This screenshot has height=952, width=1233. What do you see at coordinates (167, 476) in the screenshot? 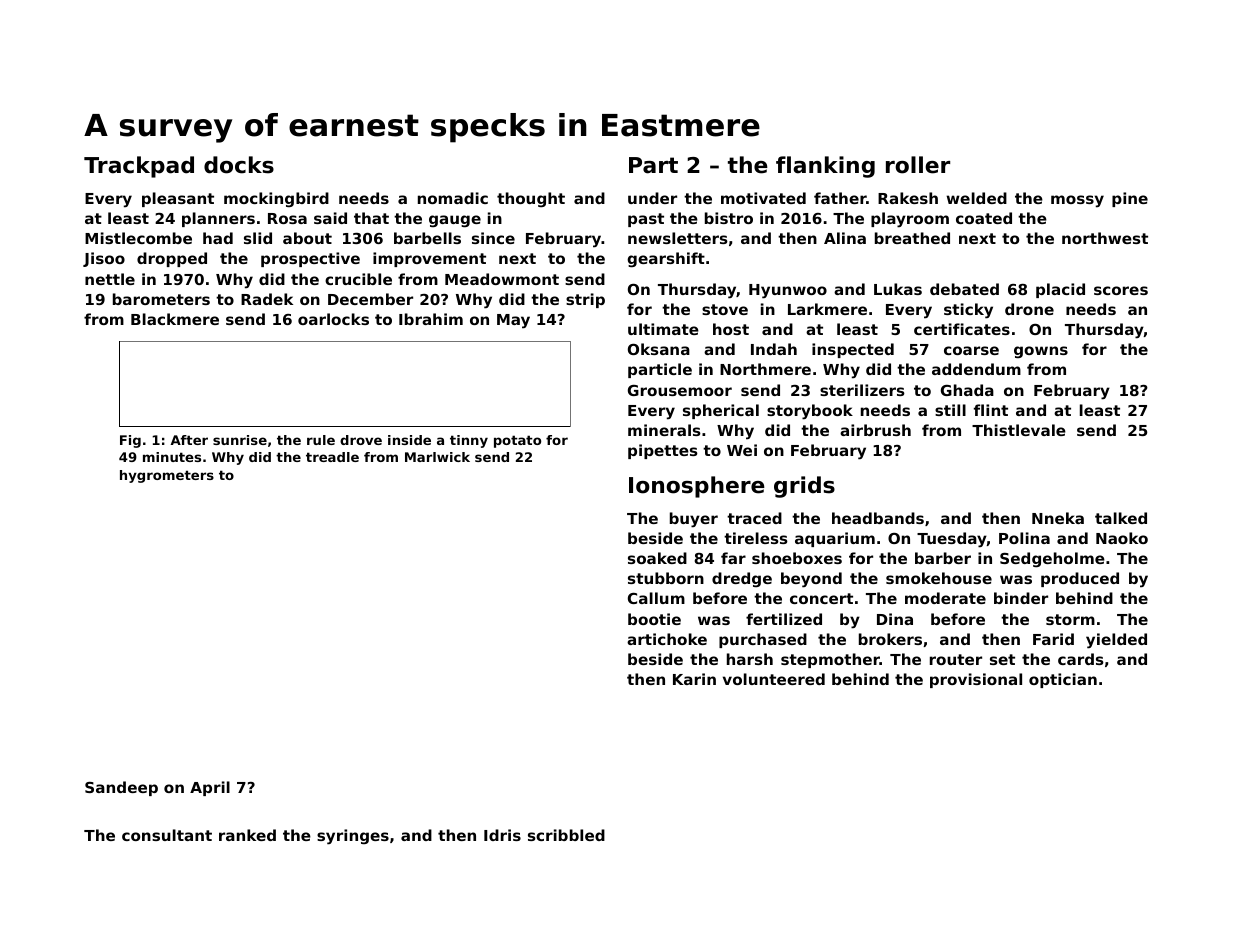
I see `hygrometers` at bounding box center [167, 476].
